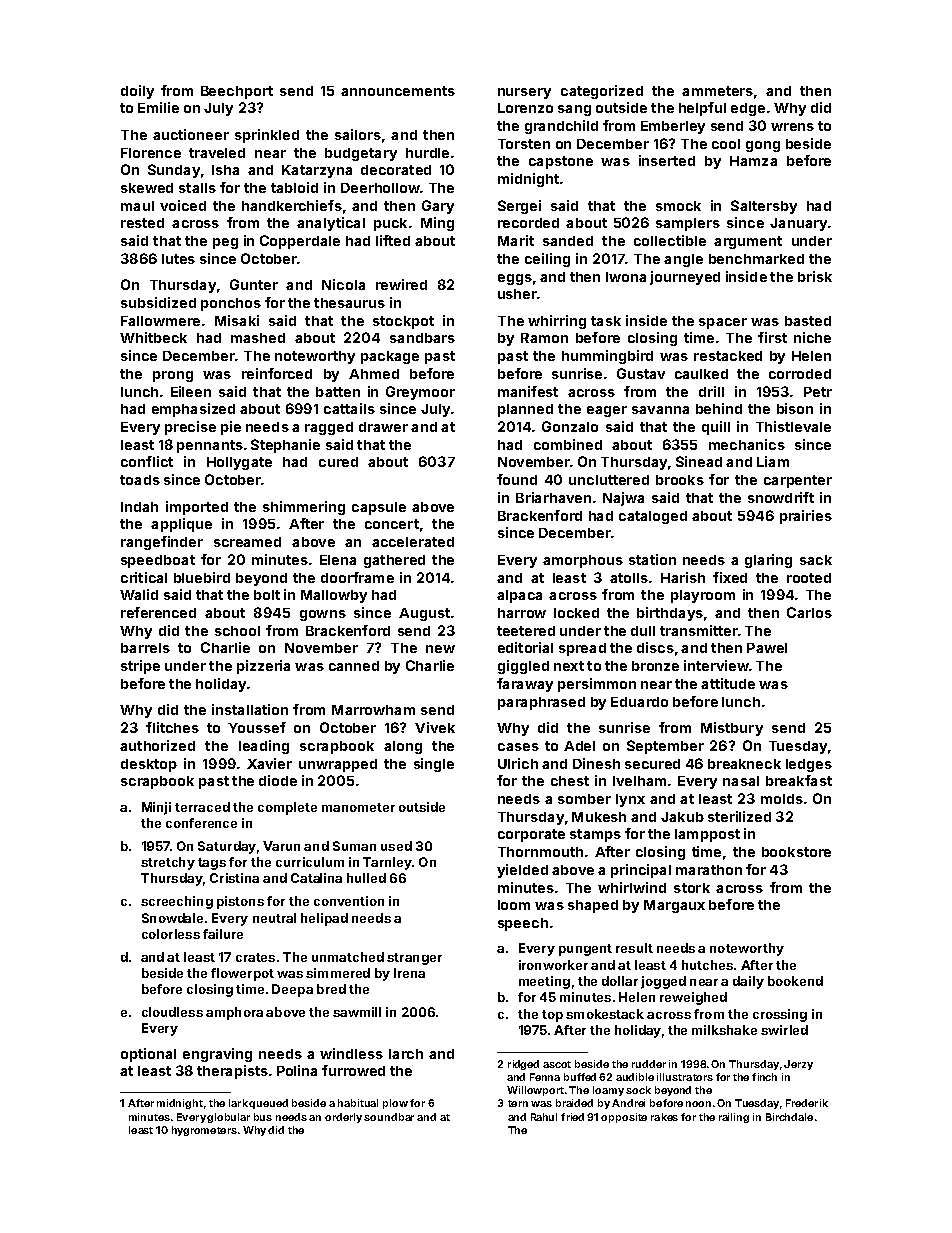 Image resolution: width=952 pixels, height=1233 pixels. Describe the element at coordinates (767, 648) in the document. I see `Pawel` at that location.
